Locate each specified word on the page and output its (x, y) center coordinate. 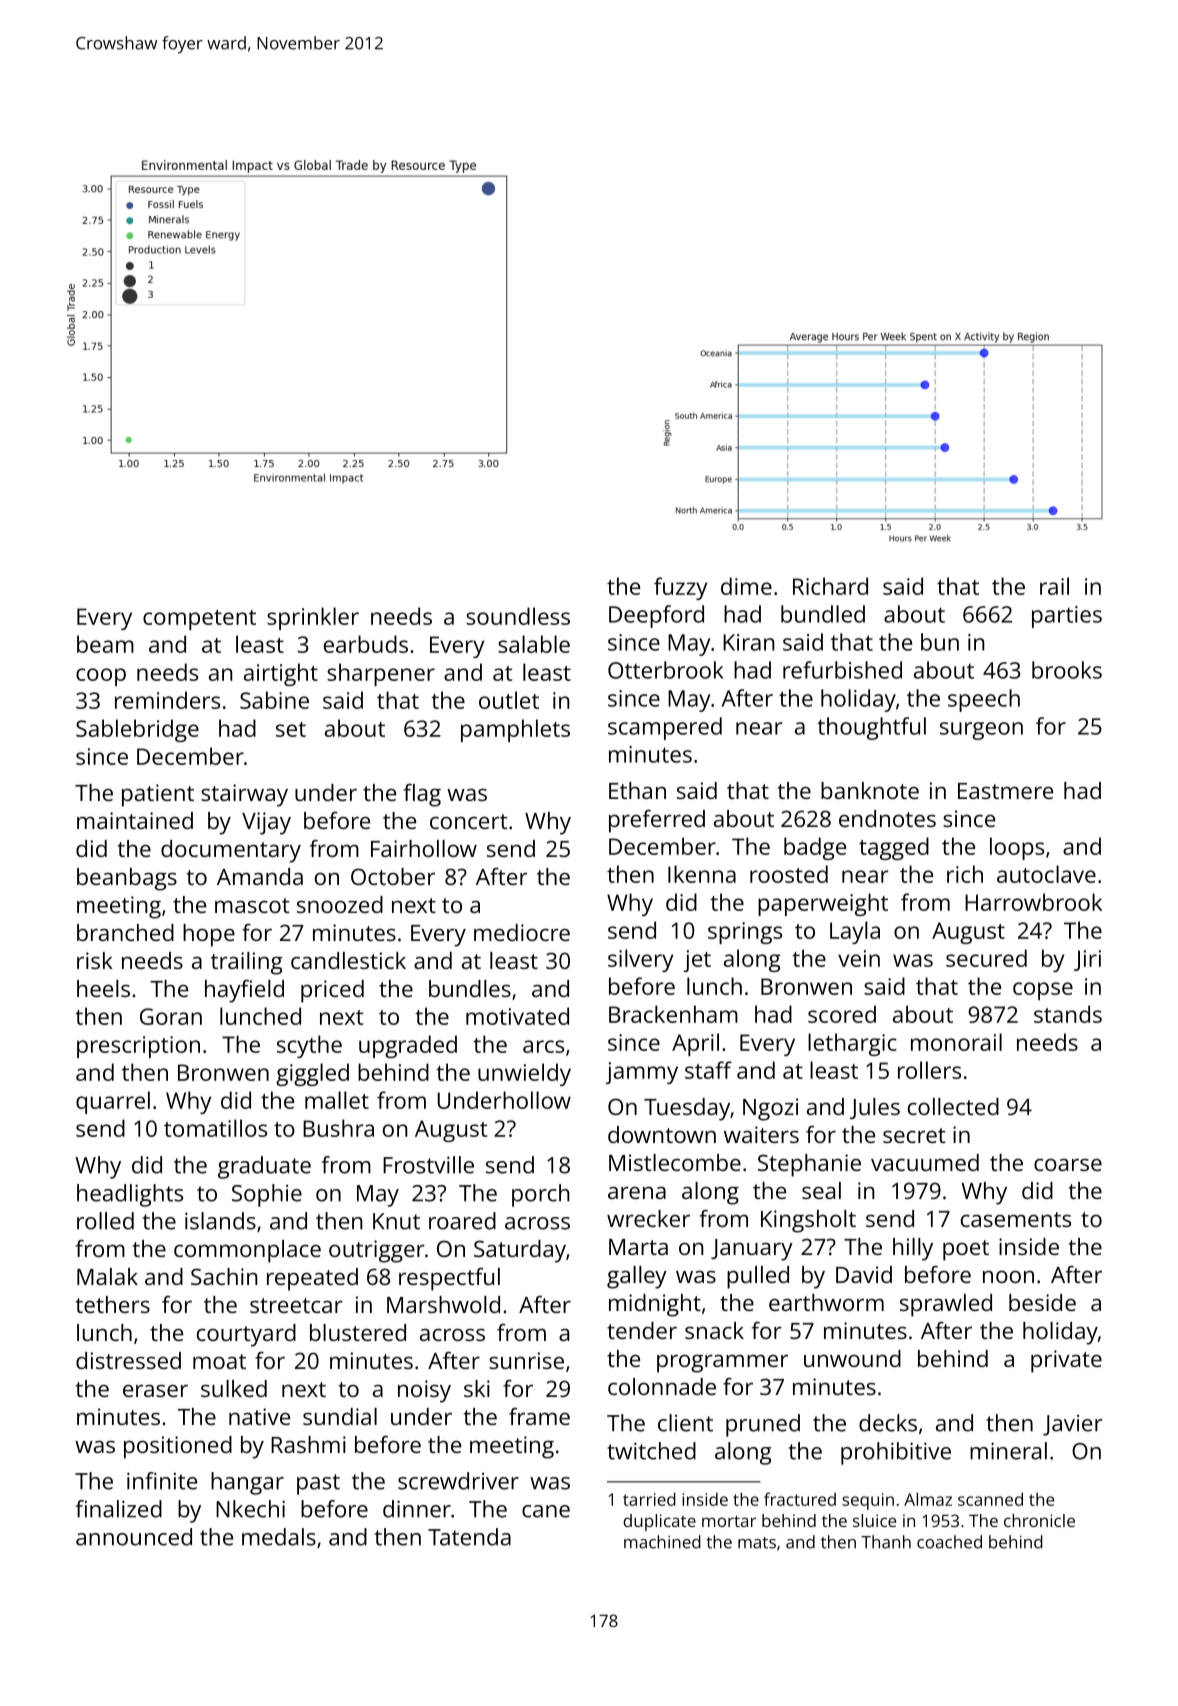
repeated (312, 1279)
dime (746, 586)
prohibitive (896, 1453)
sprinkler (313, 618)
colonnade (662, 1386)
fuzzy (680, 588)
